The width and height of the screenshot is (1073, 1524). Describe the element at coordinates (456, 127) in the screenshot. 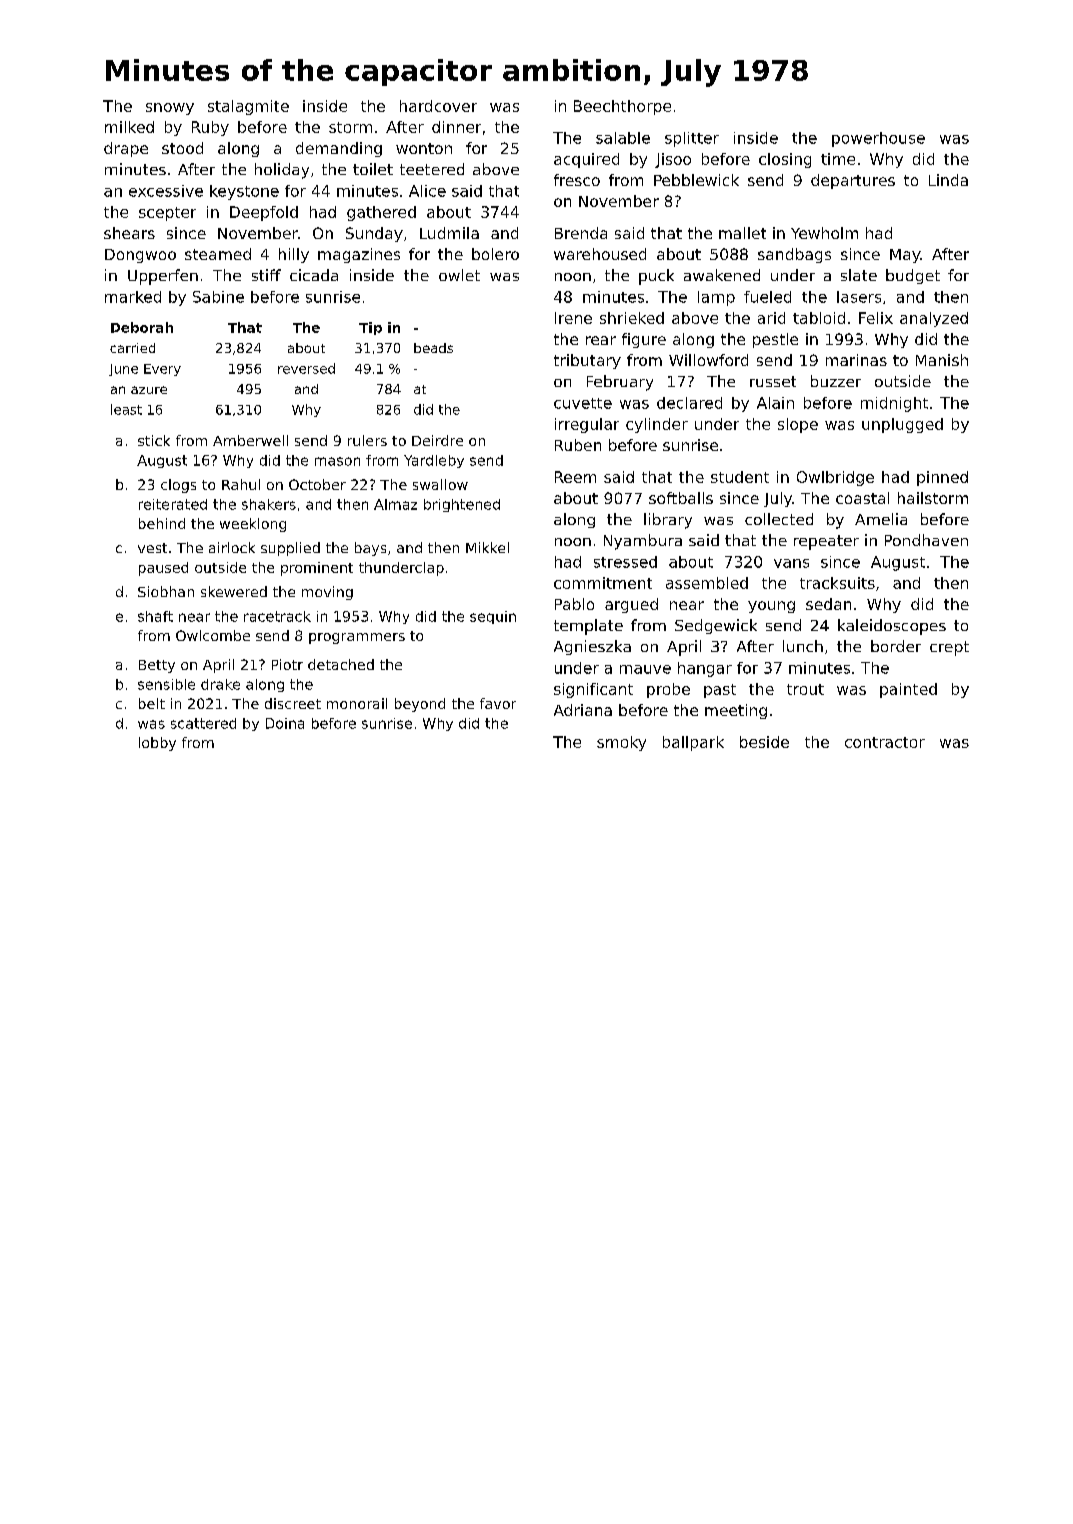

I see `dinner` at that location.
